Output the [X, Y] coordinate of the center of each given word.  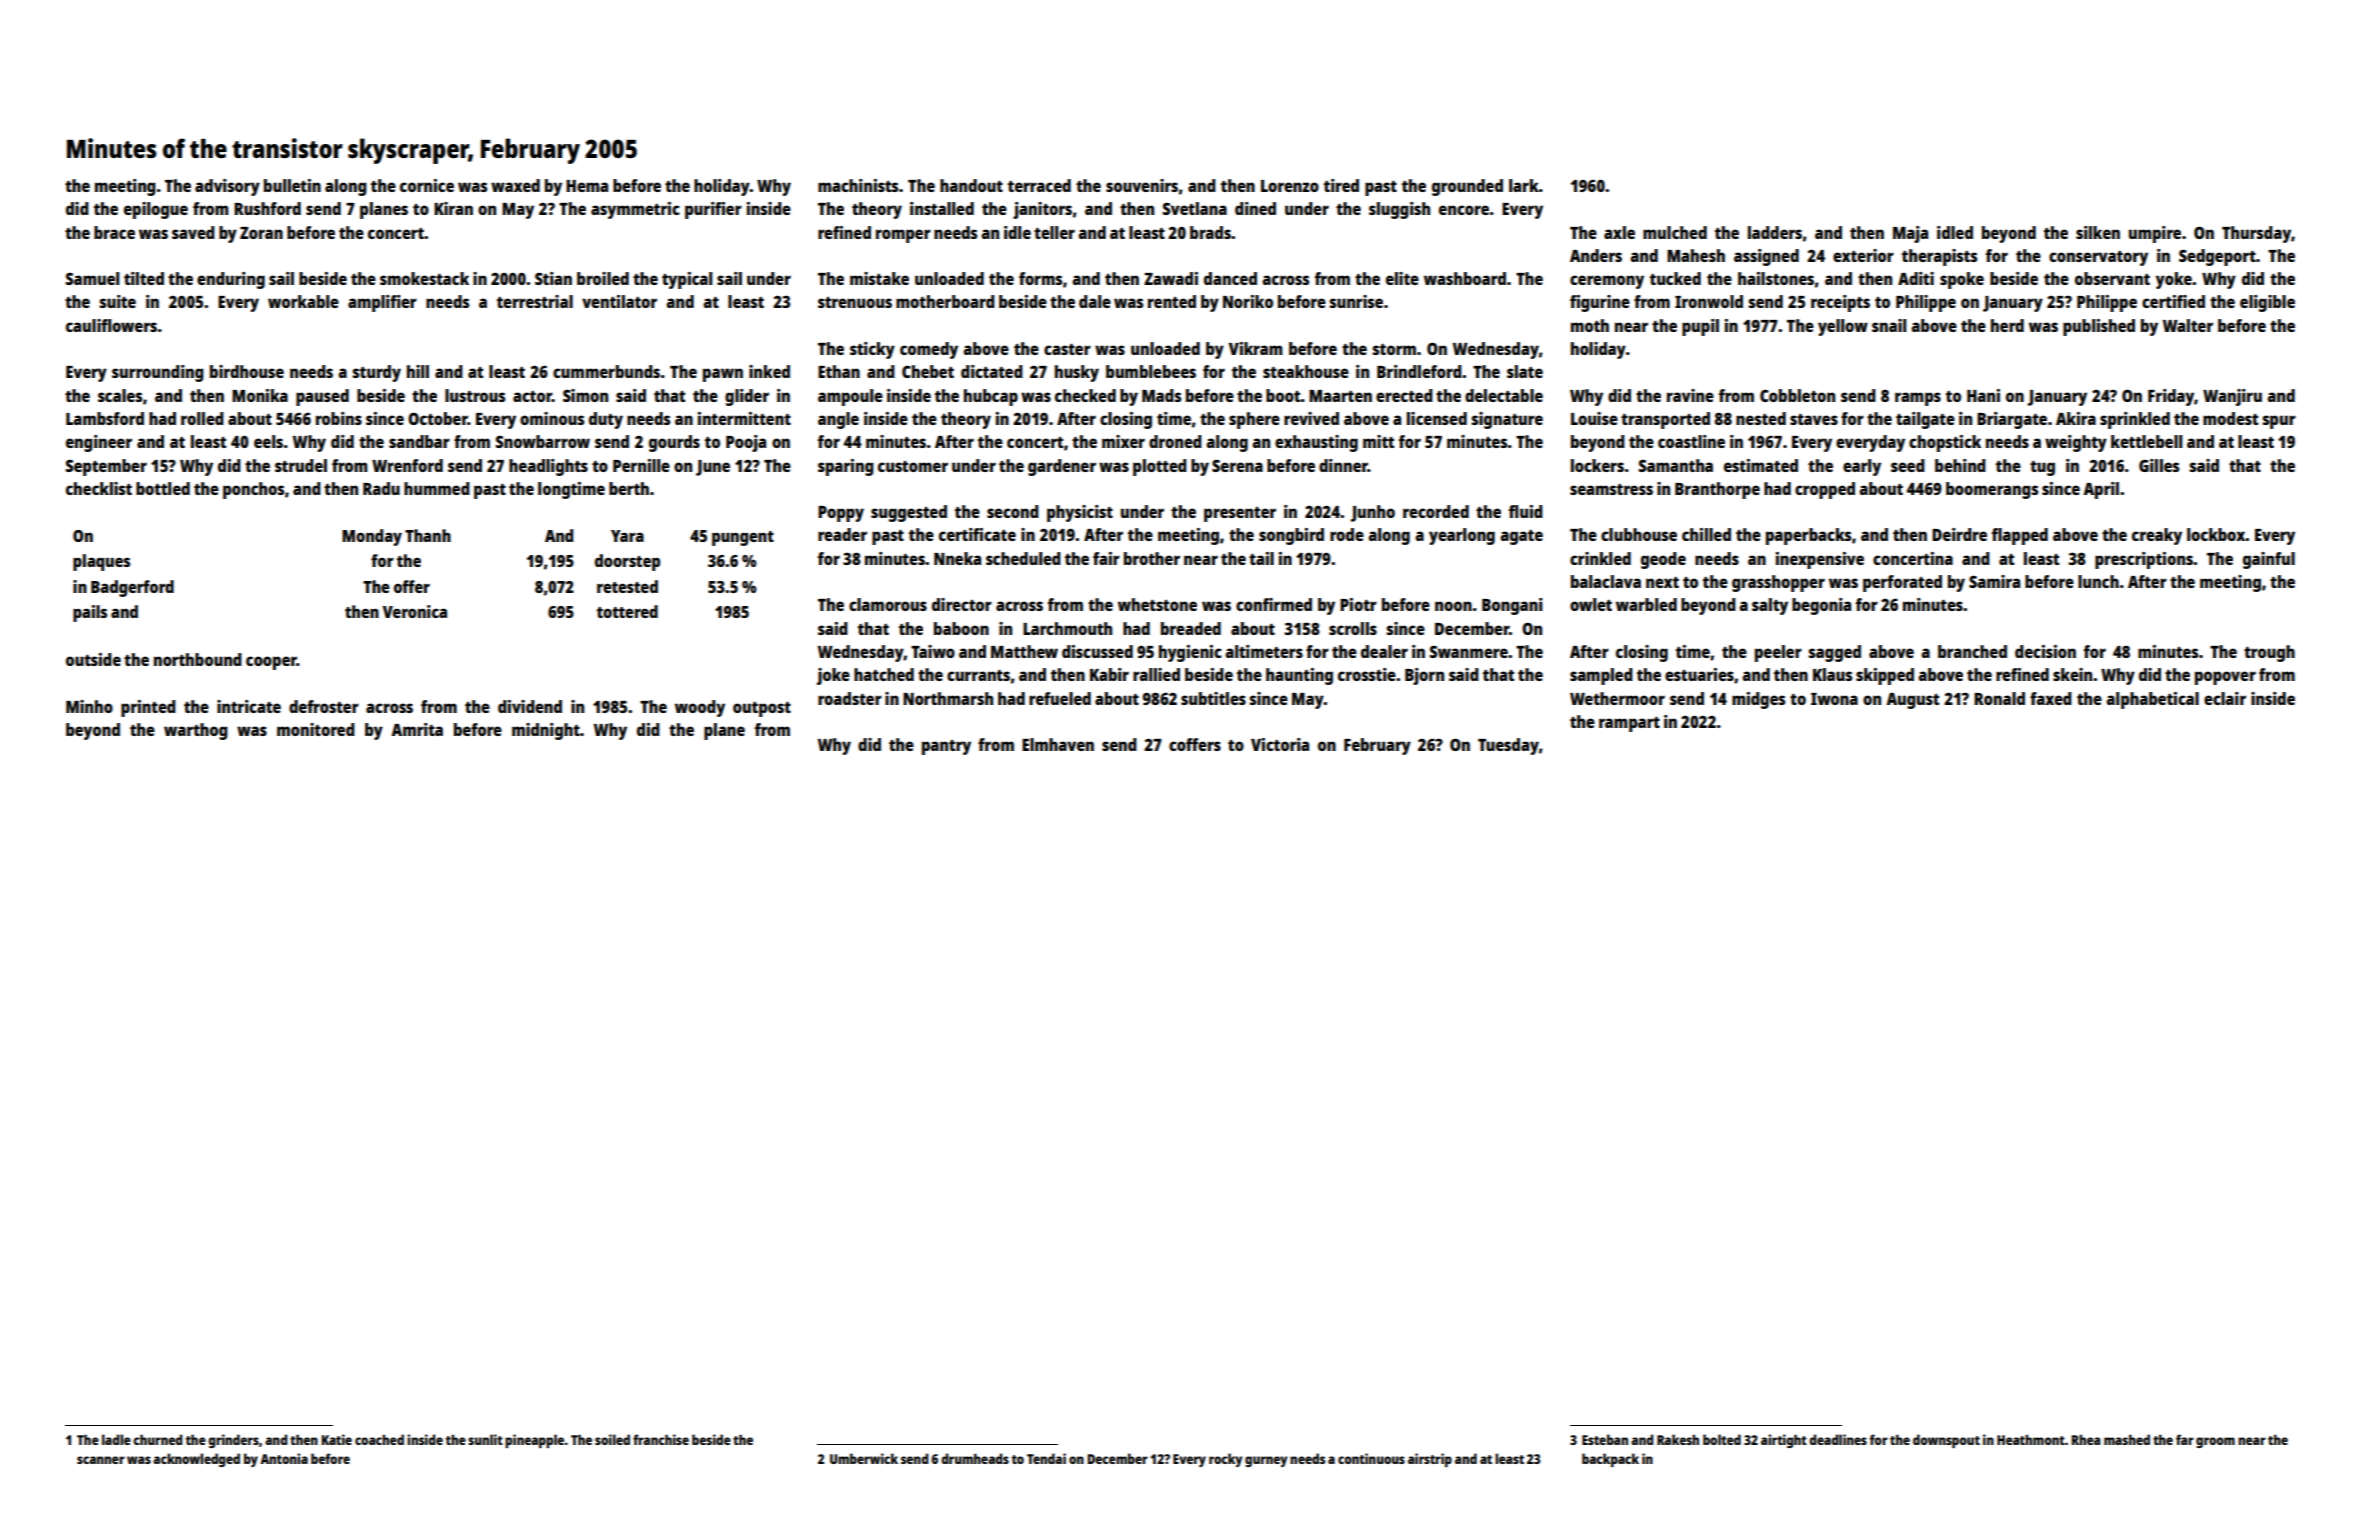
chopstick [1945, 443]
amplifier [382, 303]
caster [1067, 349]
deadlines [1838, 1439]
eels [268, 441]
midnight [546, 731]
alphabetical [2153, 700]
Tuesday [1508, 746]
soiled [612, 1439]
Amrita [417, 729]
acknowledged [196, 1460]
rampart [1629, 724]
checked [1085, 395]
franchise [661, 1439]
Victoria [1280, 744]
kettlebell [2146, 441]
